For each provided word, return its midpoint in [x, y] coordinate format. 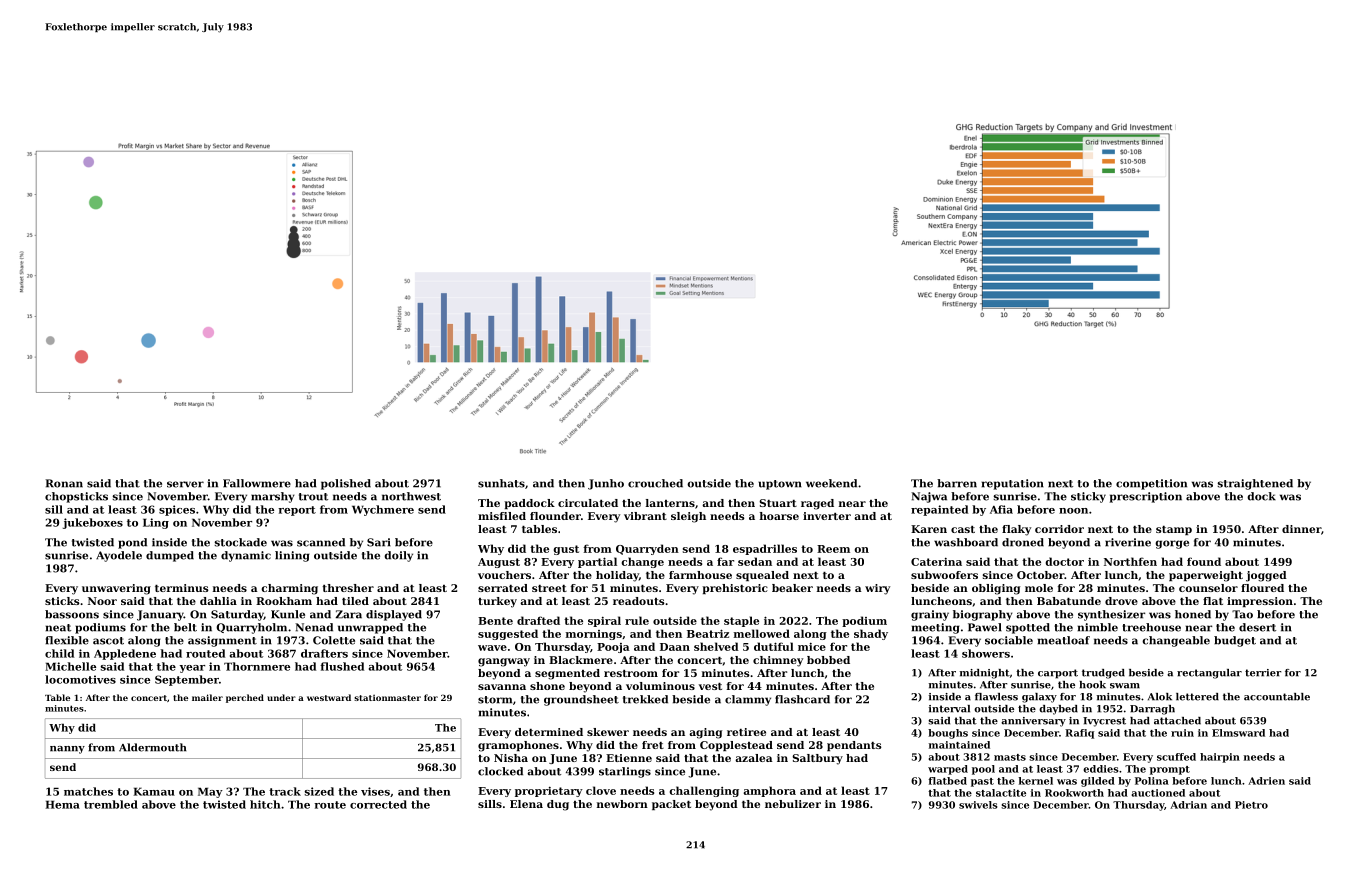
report [297, 511]
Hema [62, 804]
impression [1260, 602]
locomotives [80, 679]
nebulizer [793, 804]
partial [597, 562]
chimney [778, 661]
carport [1058, 674]
